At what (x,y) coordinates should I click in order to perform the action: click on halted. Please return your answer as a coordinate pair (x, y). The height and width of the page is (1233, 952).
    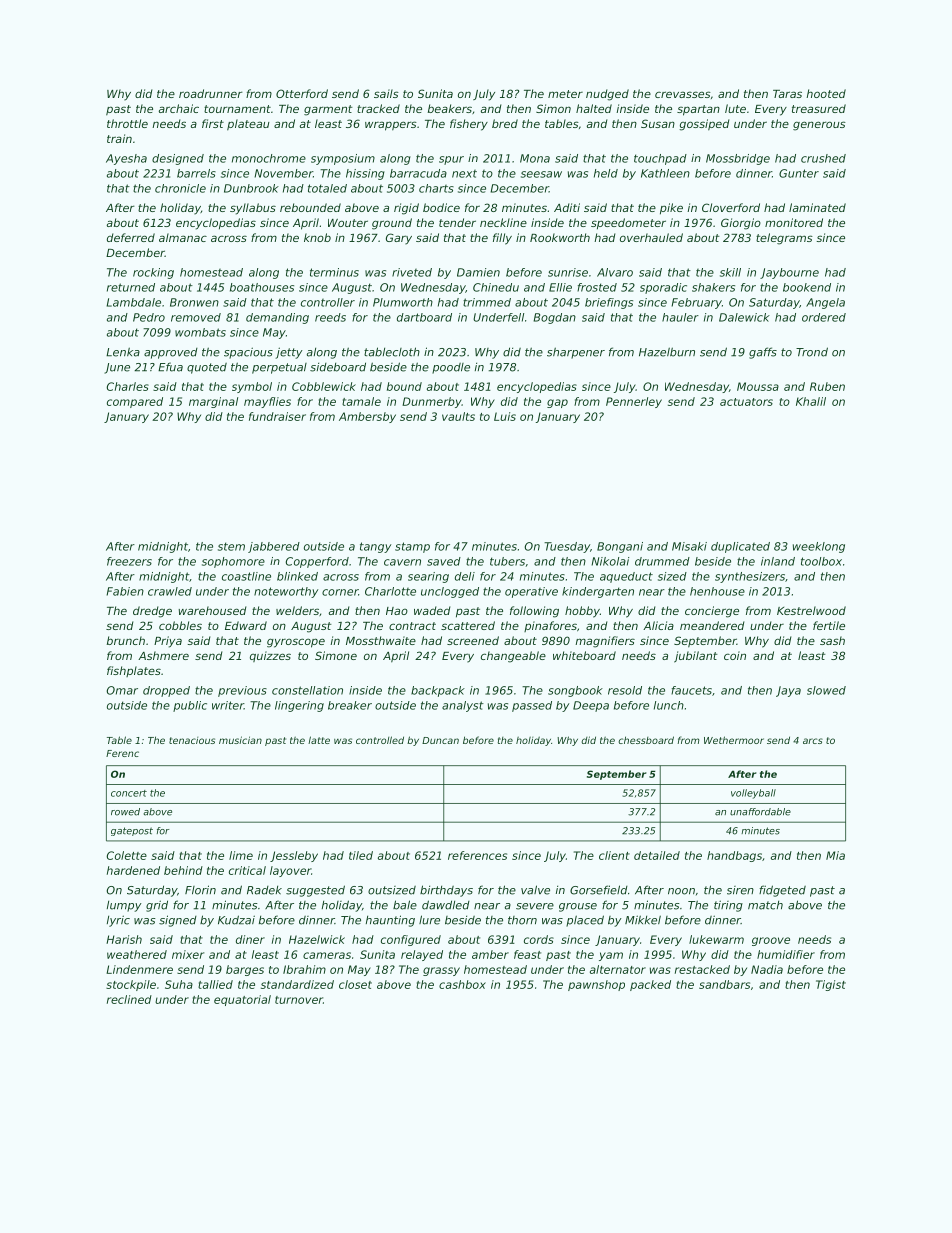
    Looking at the image, I should click on (594, 108).
